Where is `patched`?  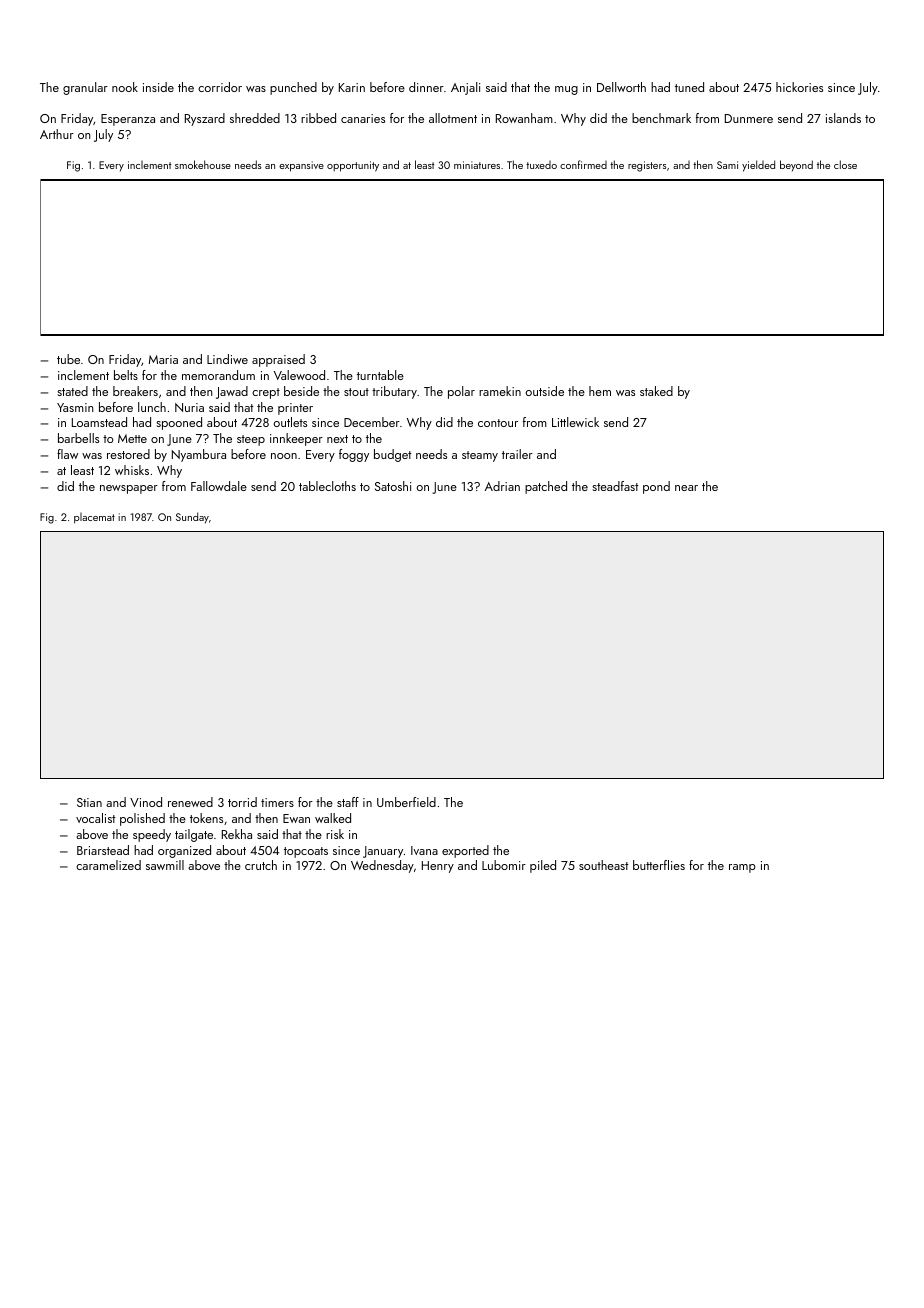
patched is located at coordinates (546, 487).
